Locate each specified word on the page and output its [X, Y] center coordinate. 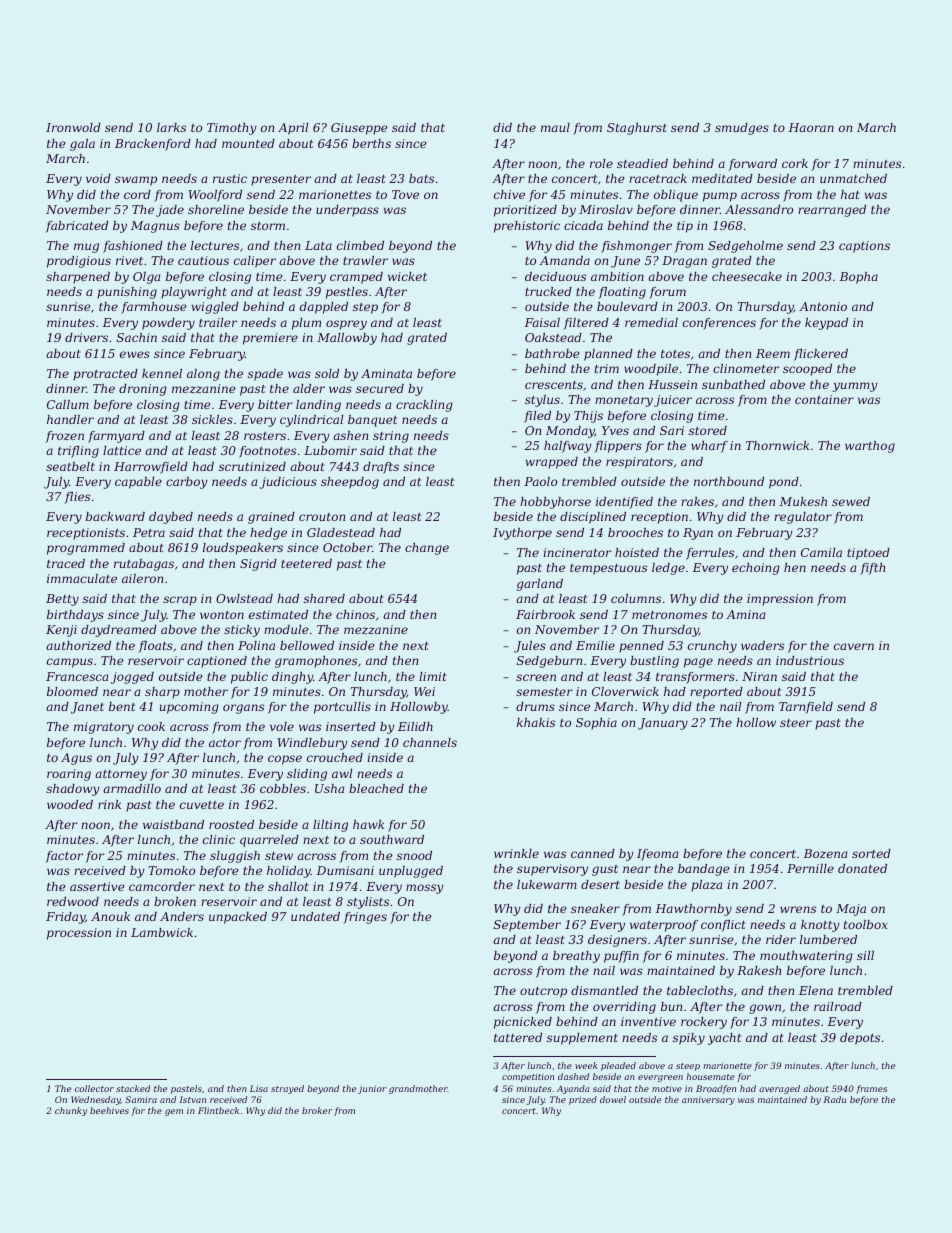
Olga [146, 278]
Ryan [698, 534]
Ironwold [73, 127]
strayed [287, 1089]
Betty [62, 600]
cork [795, 163]
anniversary [708, 1101]
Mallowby [347, 339]
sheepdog [350, 483]
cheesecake [747, 276]
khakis [536, 722]
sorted [871, 853]
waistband [173, 824]
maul [555, 127]
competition [528, 1078]
